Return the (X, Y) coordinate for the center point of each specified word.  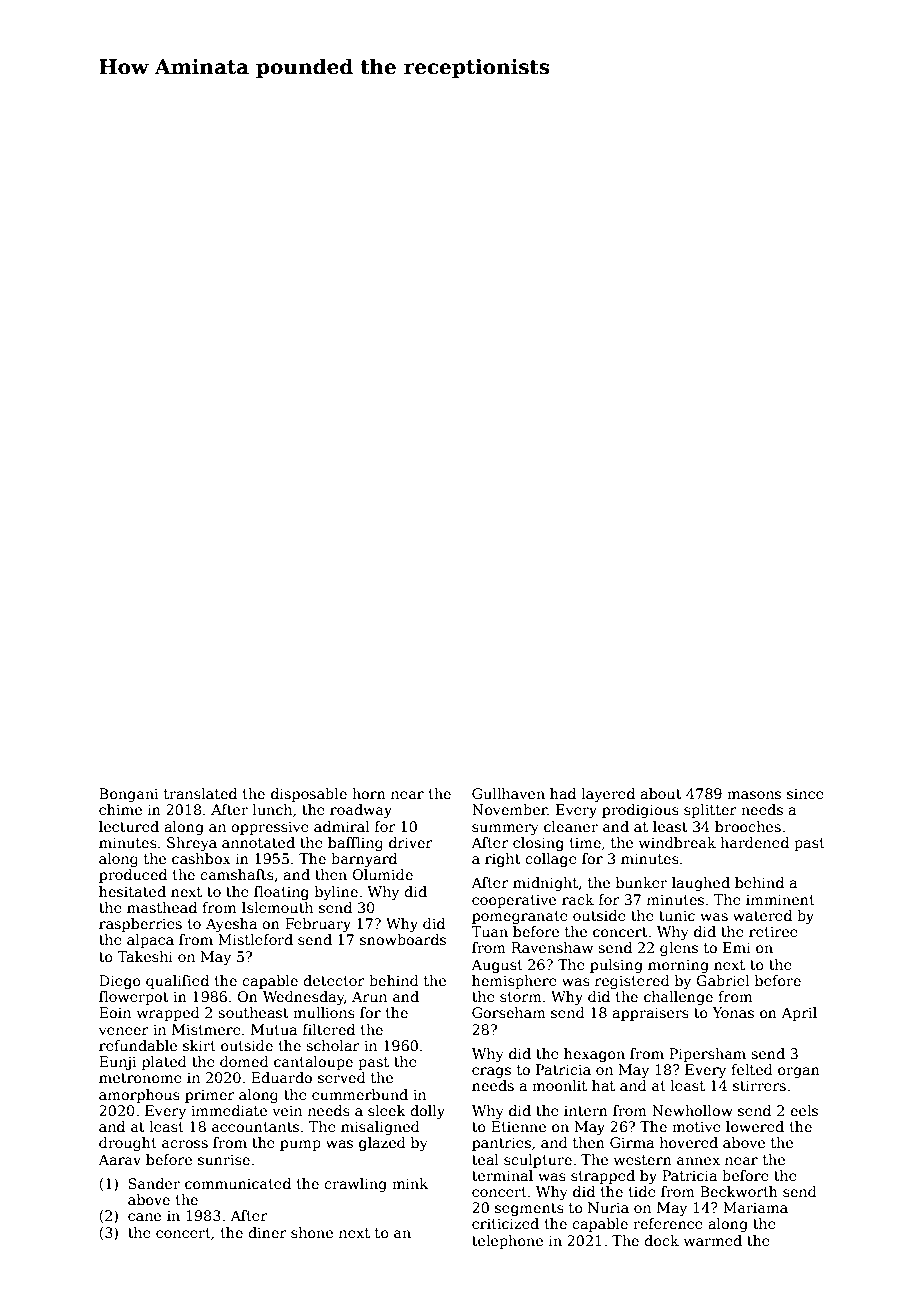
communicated (238, 1183)
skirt (199, 1045)
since (805, 793)
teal (485, 1159)
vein (287, 1110)
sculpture (538, 1161)
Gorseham (509, 1012)
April (799, 1014)
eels (804, 1110)
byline (336, 893)
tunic (677, 915)
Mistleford (255, 939)
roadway (361, 811)
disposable (309, 795)
